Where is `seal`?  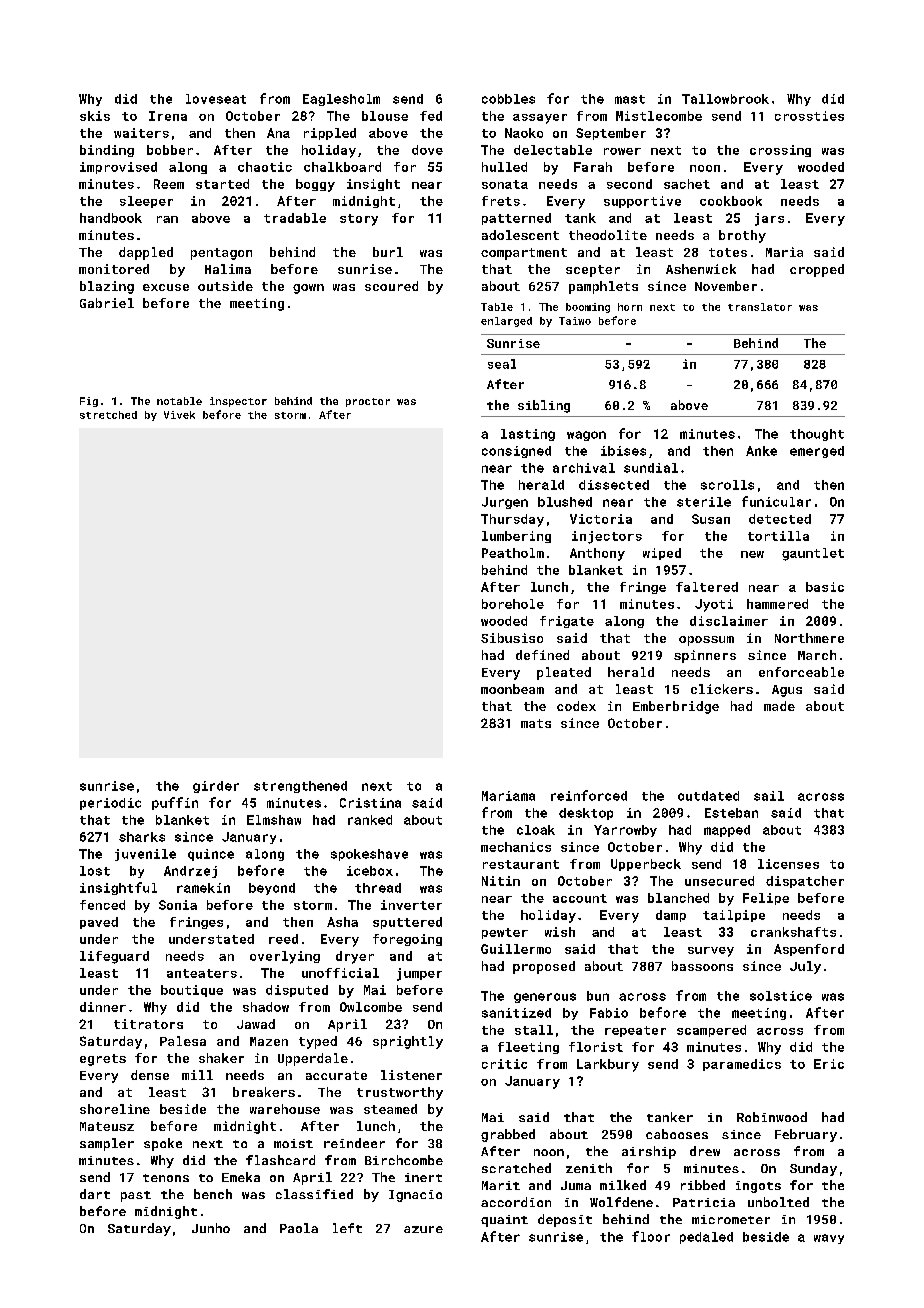
seal is located at coordinates (502, 364).
